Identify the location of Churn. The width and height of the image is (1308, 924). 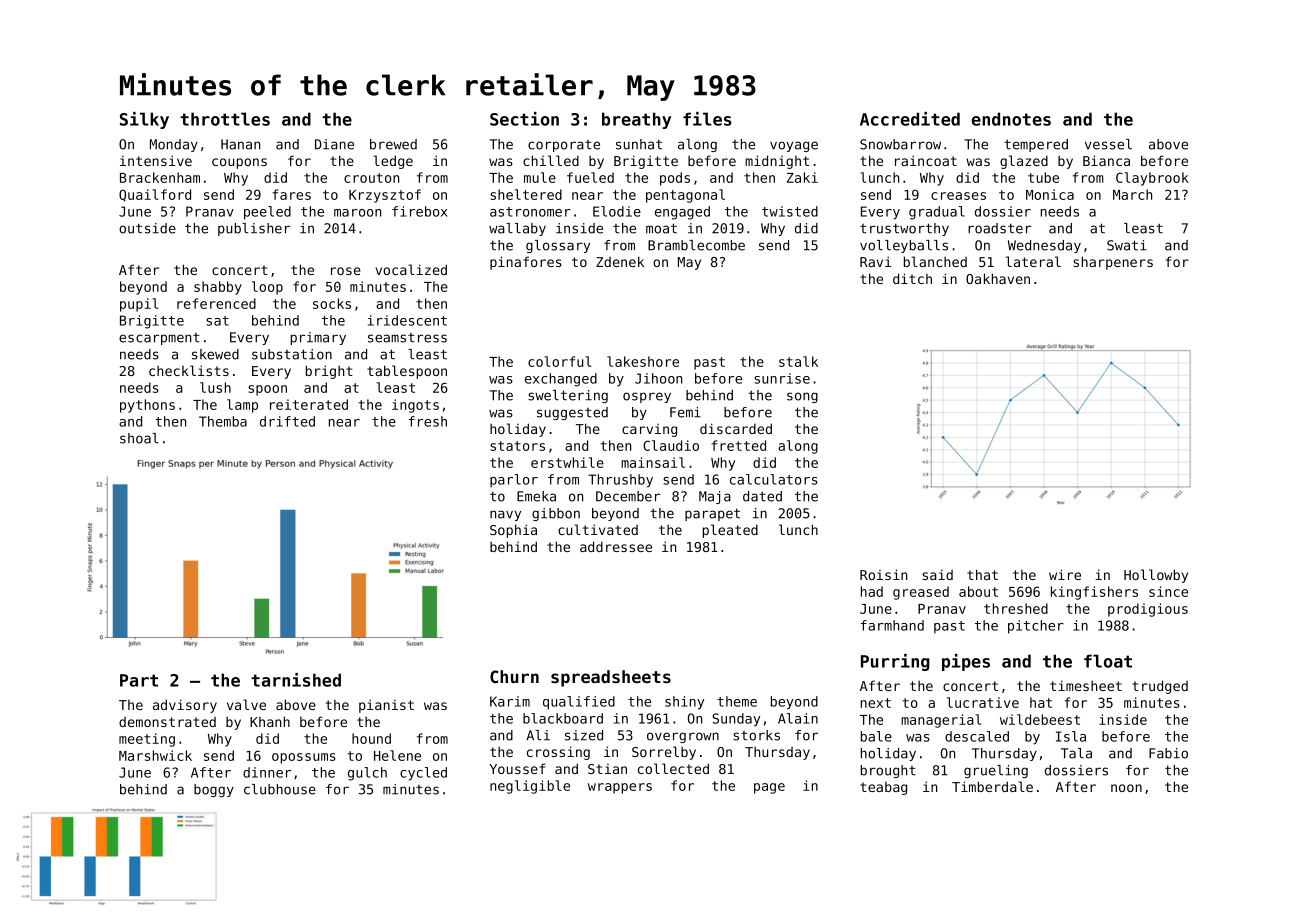
(514, 676).
